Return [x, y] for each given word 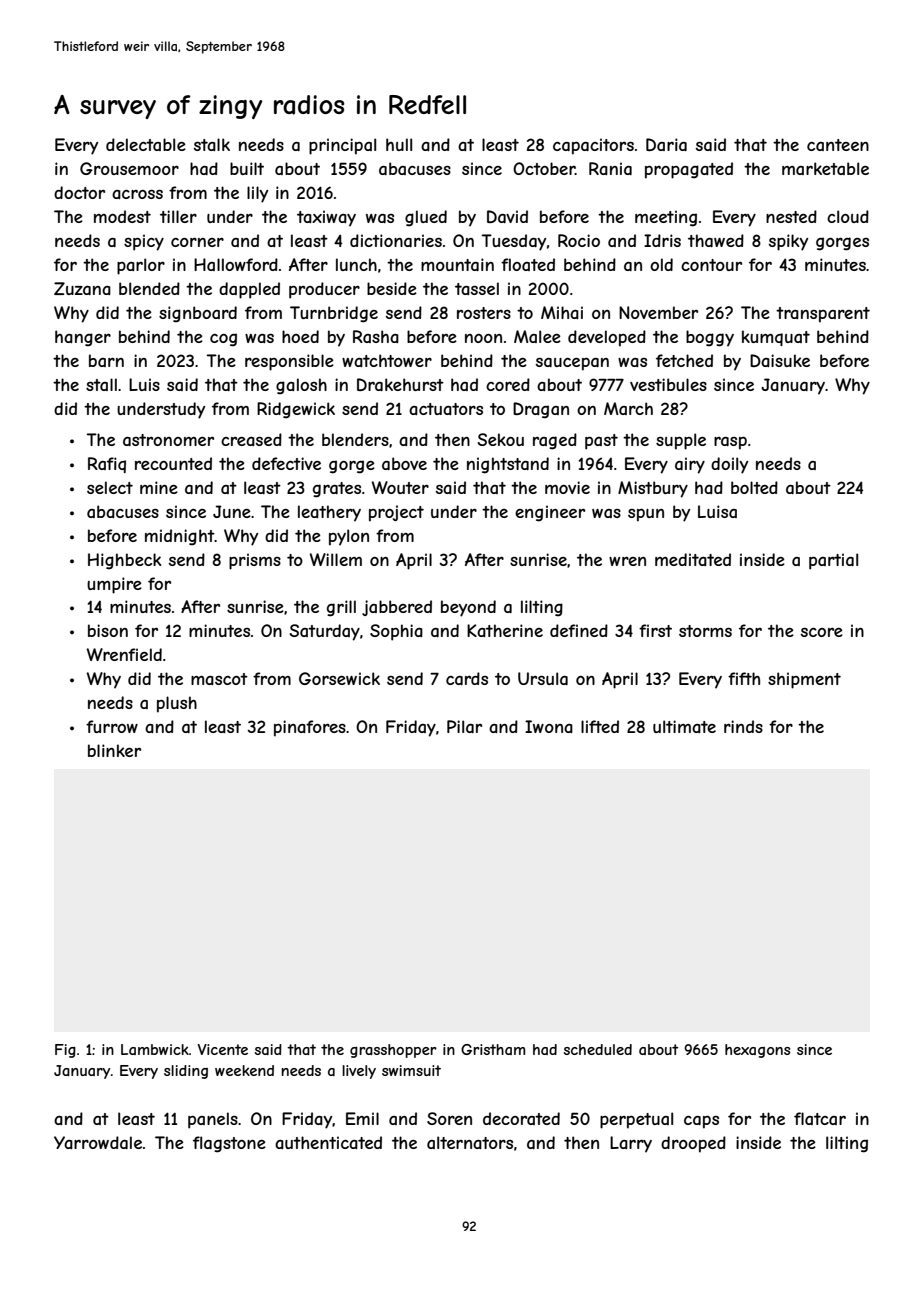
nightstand [508, 465]
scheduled [598, 1049]
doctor [79, 192]
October [544, 168]
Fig [65, 1051]
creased [251, 439]
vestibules [668, 384]
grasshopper [393, 1051]
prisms [255, 561]
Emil [362, 1118]
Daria [666, 144]
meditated [693, 559]
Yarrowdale [98, 1142]
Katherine [505, 630]
